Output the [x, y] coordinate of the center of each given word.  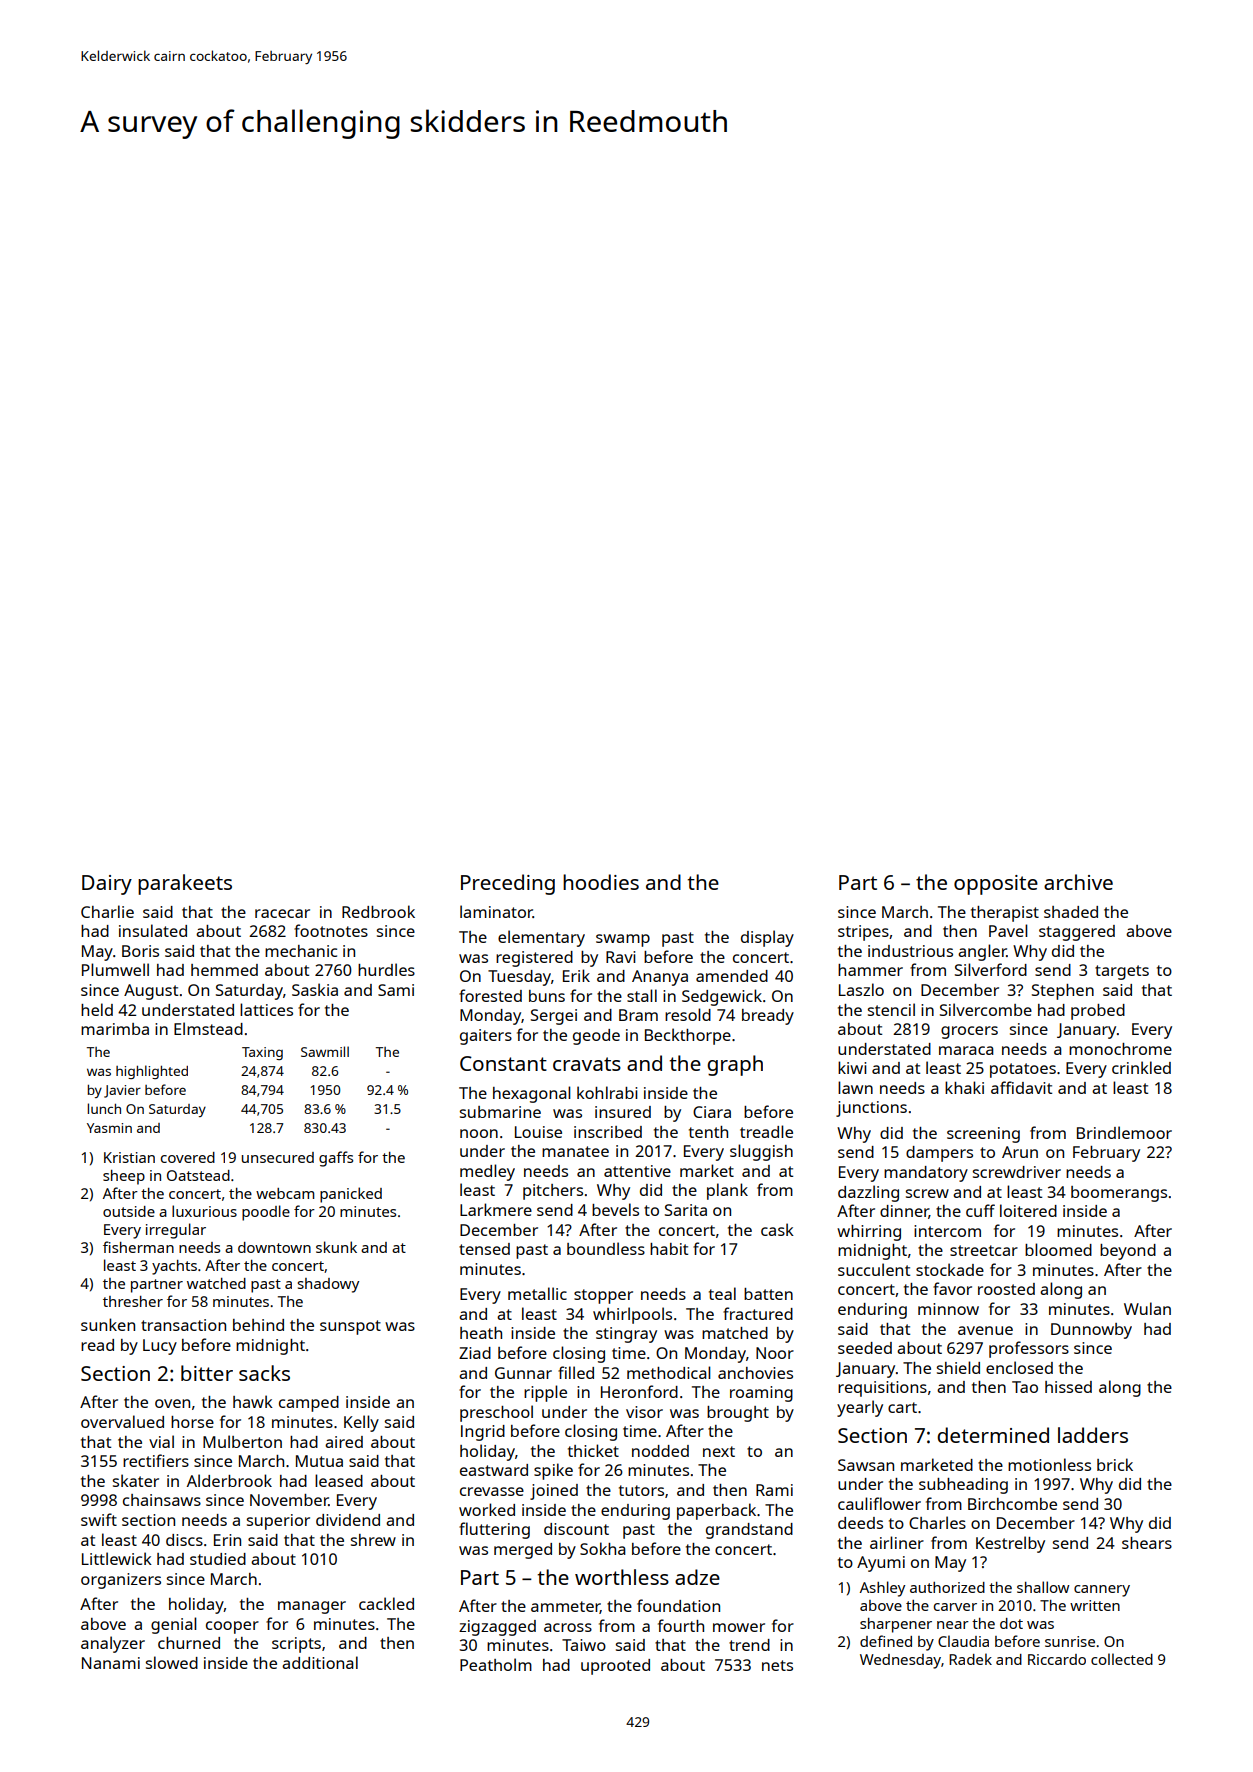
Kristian [129, 1157]
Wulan [1147, 1308]
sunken [108, 1324]
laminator [496, 911]
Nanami [111, 1663]
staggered [1077, 933]
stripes [863, 933]
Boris [140, 951]
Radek [970, 1659]
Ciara [712, 1112]
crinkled [1141, 1067]
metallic [537, 1293]
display [767, 938]
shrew [373, 1540]
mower [739, 1627]
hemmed [224, 970]
